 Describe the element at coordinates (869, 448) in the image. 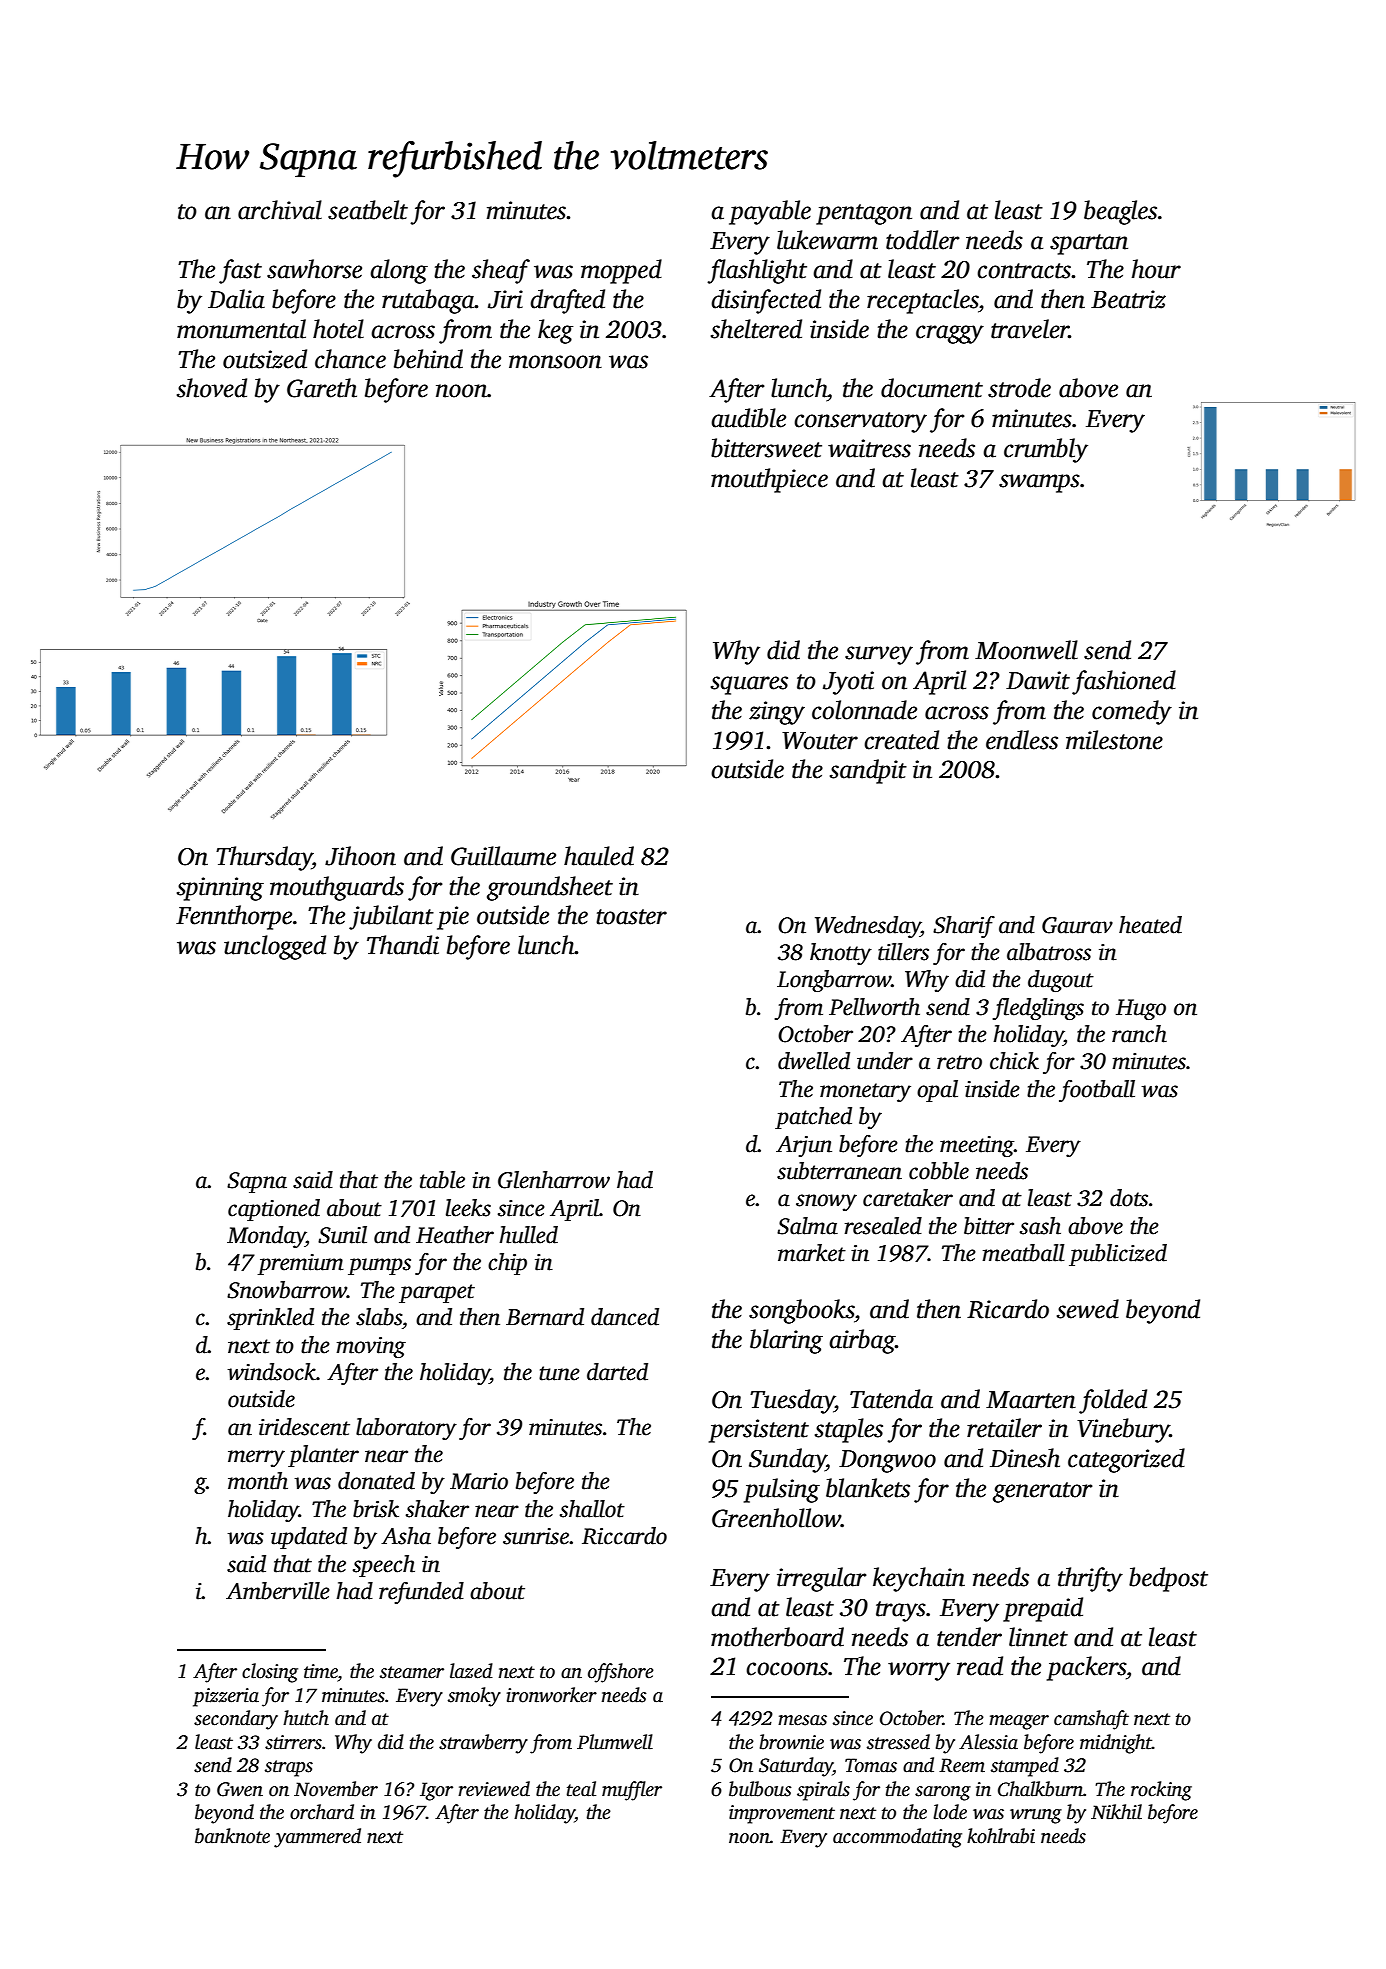

I see `waitress` at that location.
